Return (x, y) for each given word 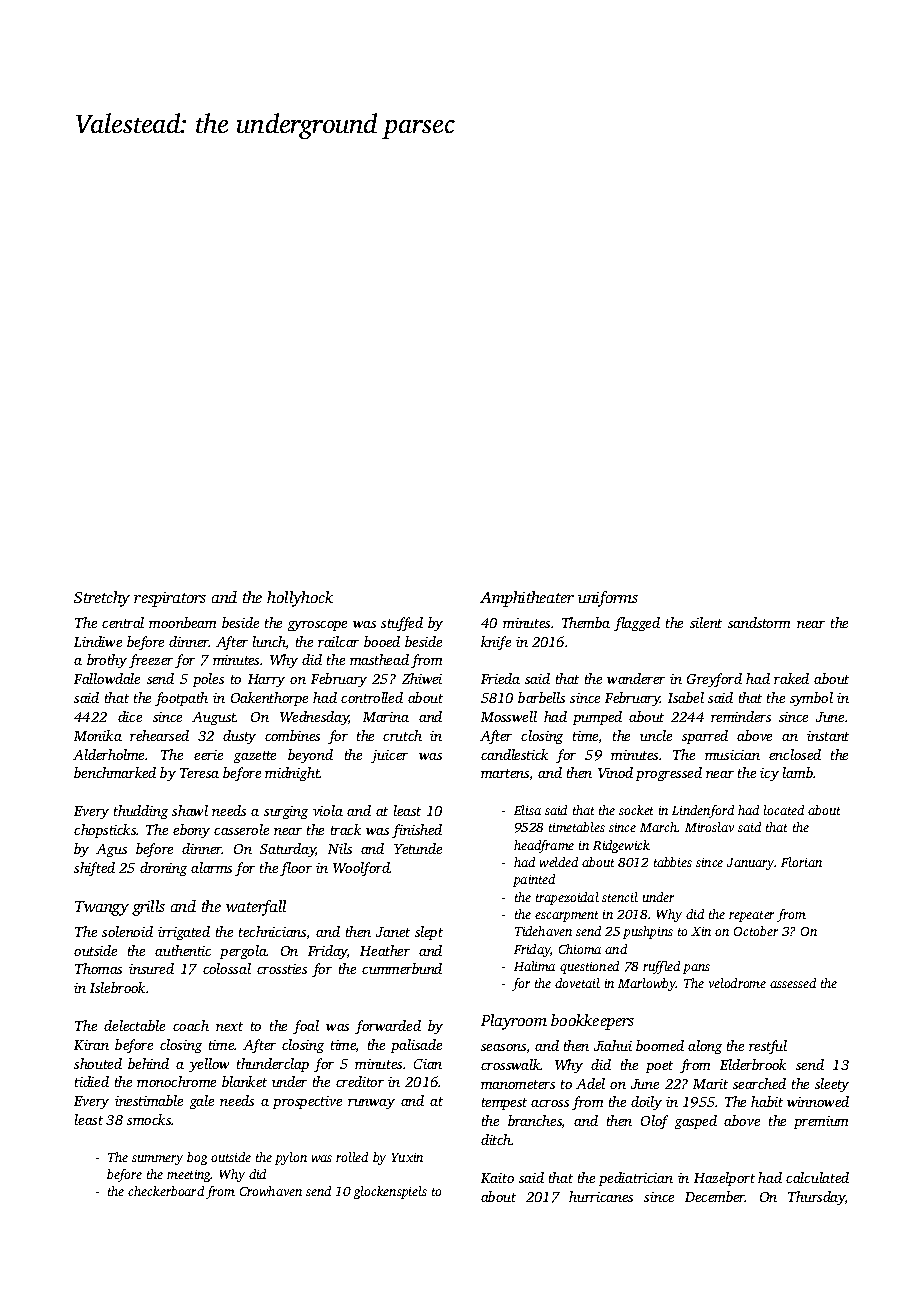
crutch (402, 735)
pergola (243, 952)
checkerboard (166, 1191)
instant (828, 736)
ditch (496, 1139)
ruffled (661, 967)
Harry (266, 680)
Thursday (816, 1198)
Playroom (514, 1022)
